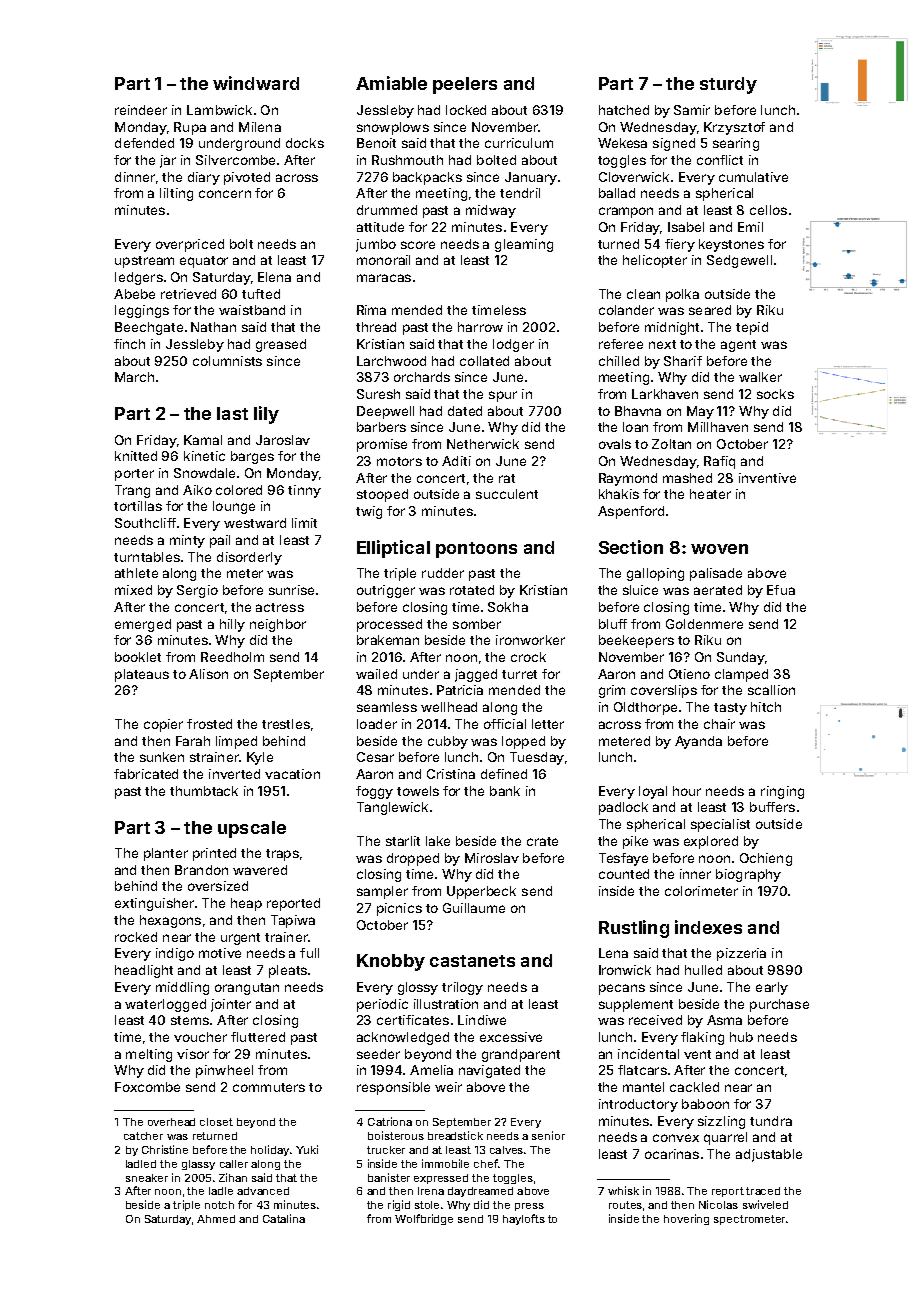  Describe the element at coordinates (465, 85) in the page. I see `peelers` at that location.
